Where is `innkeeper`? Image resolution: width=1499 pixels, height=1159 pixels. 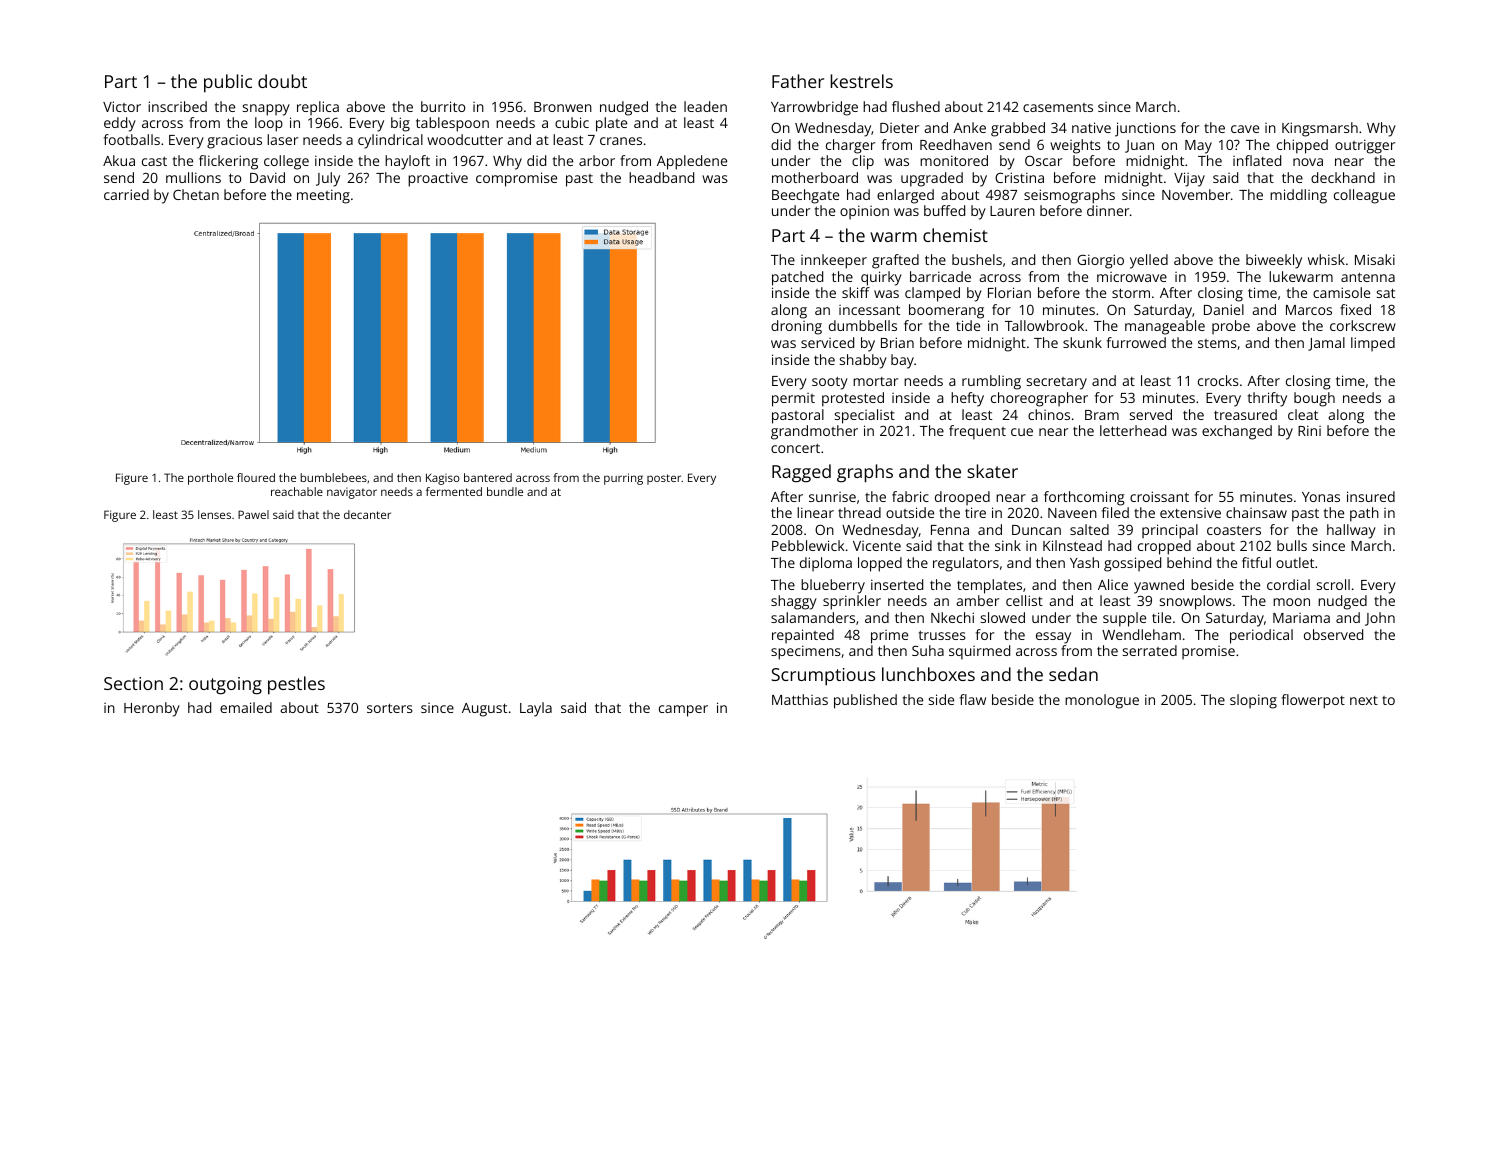 innkeeper is located at coordinates (834, 261).
